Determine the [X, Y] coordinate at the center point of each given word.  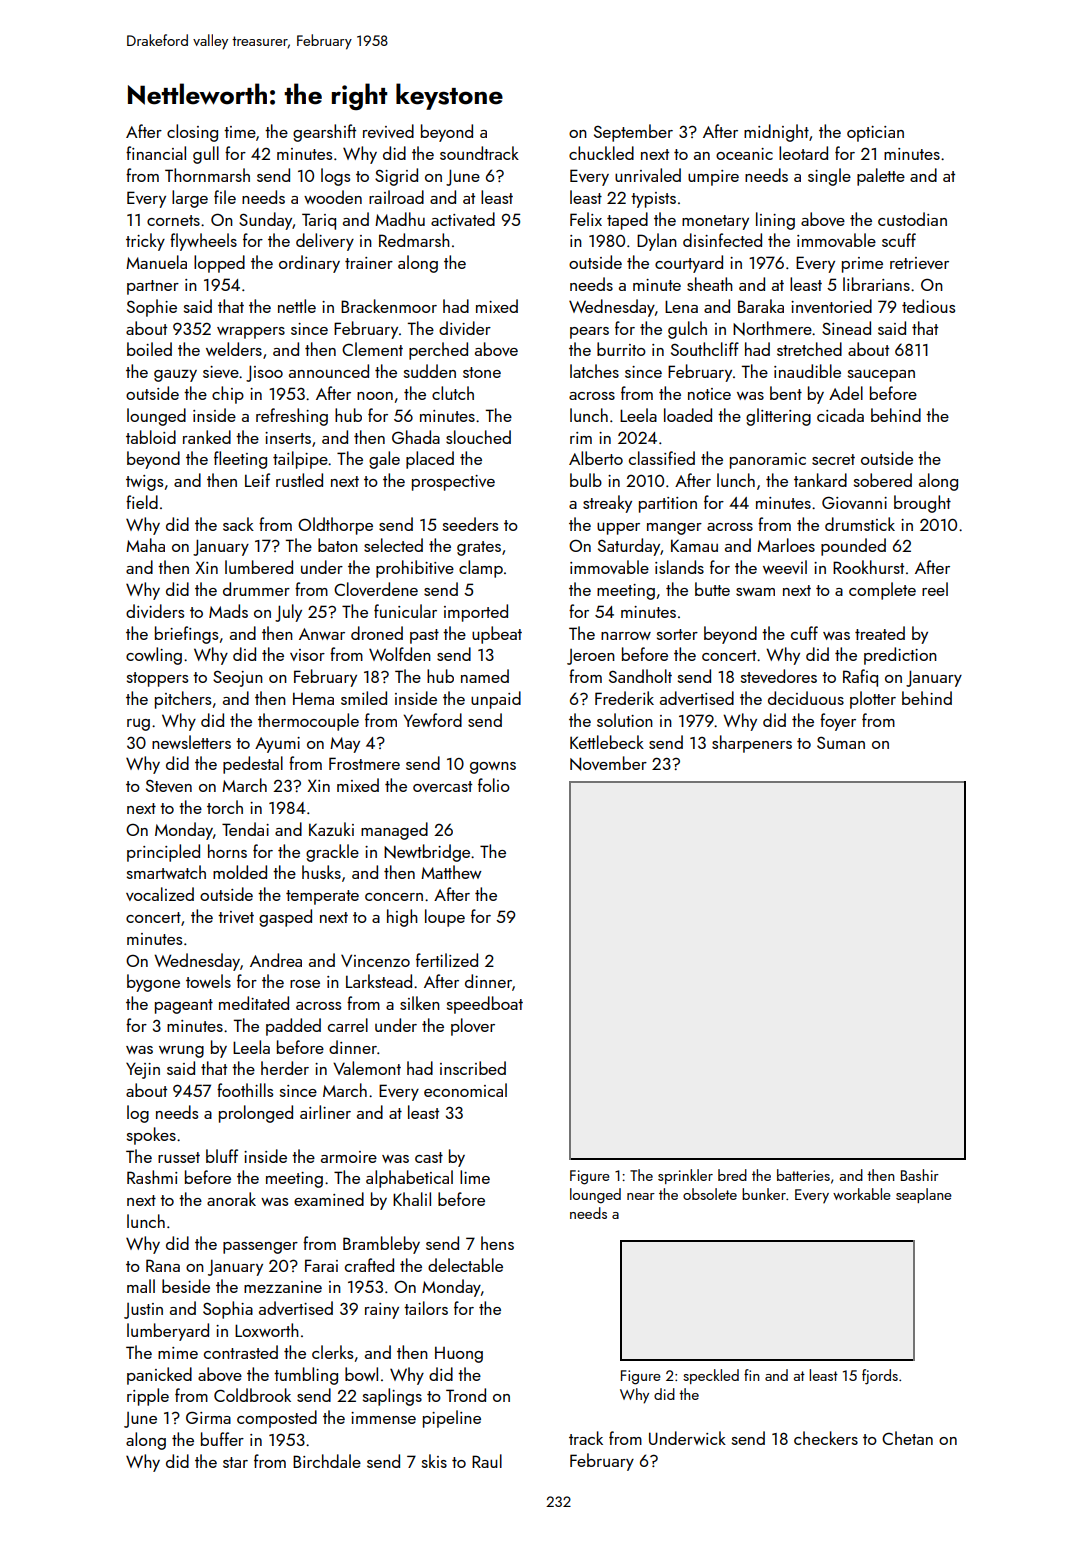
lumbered [259, 567]
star [235, 1462]
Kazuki [331, 829]
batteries [803, 1175]
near [641, 1196]
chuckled [601, 153]
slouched [478, 437]
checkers [826, 1438]
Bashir [920, 1175]
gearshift [324, 133]
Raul [487, 1461]
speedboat [485, 1005]
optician [875, 134]
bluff [222, 1156]
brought [922, 504]
